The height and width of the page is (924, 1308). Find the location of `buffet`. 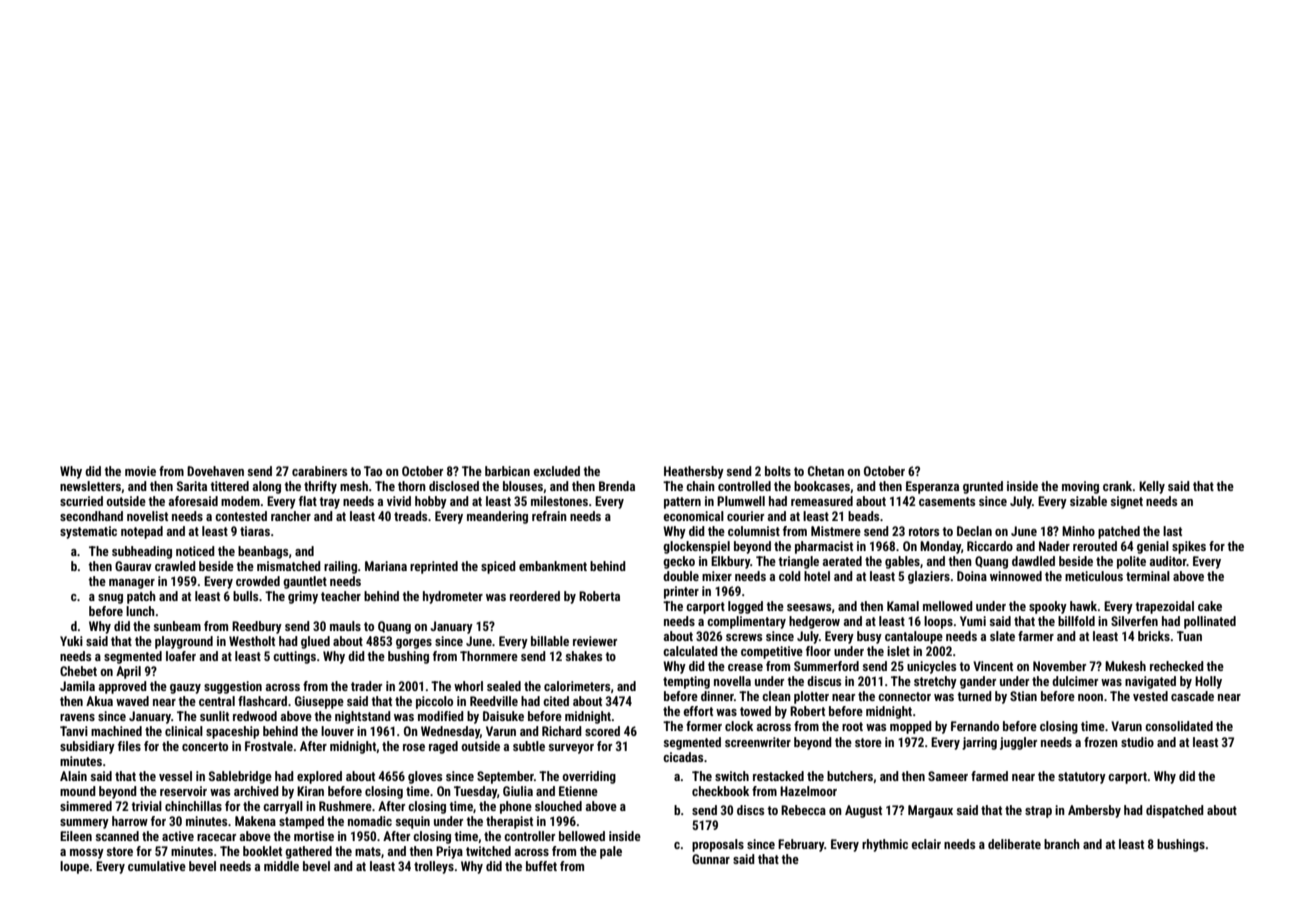

buffet is located at coordinates (541, 866).
